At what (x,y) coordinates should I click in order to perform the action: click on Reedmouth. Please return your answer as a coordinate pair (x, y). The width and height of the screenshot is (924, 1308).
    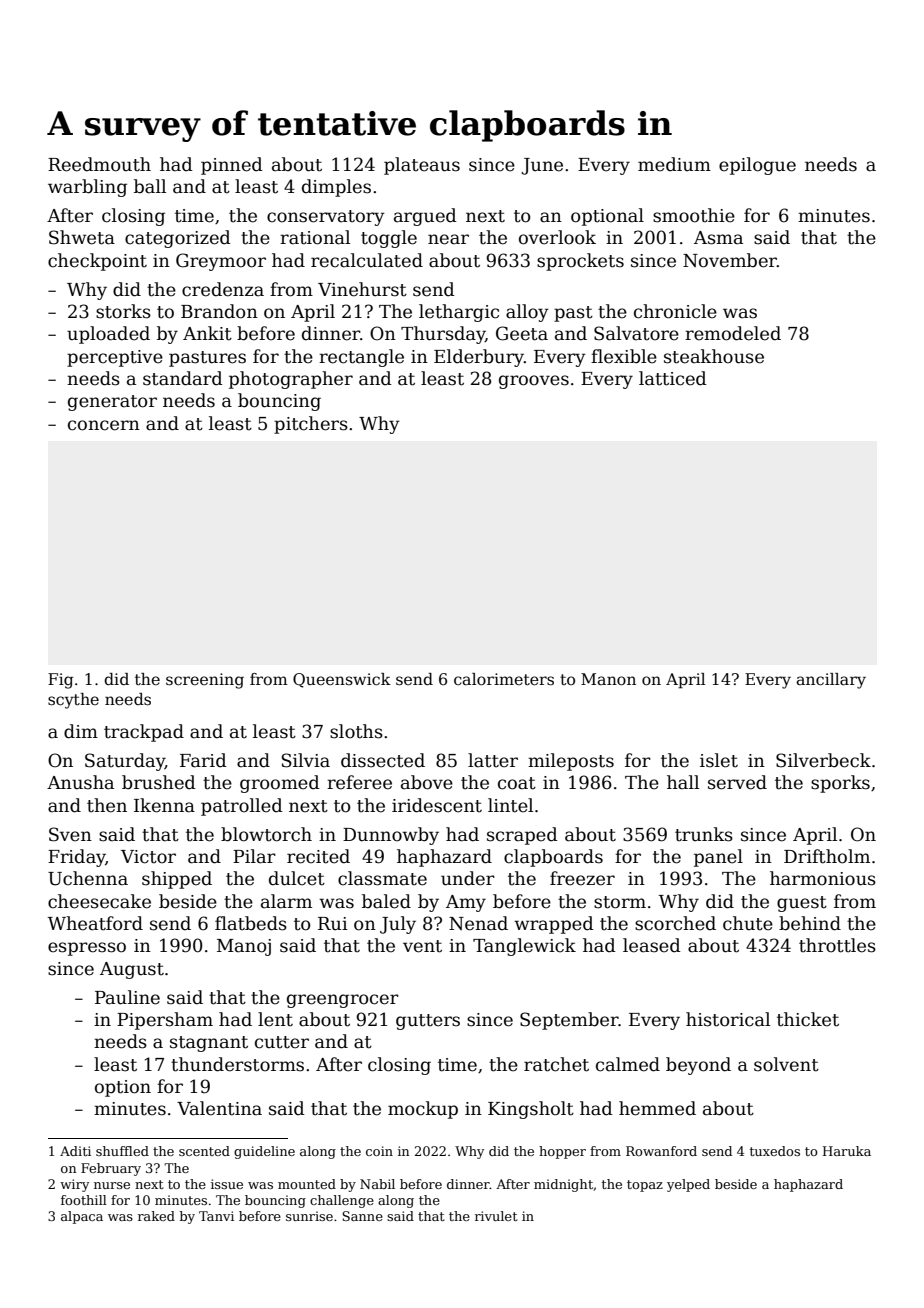
    Looking at the image, I should click on (99, 164).
